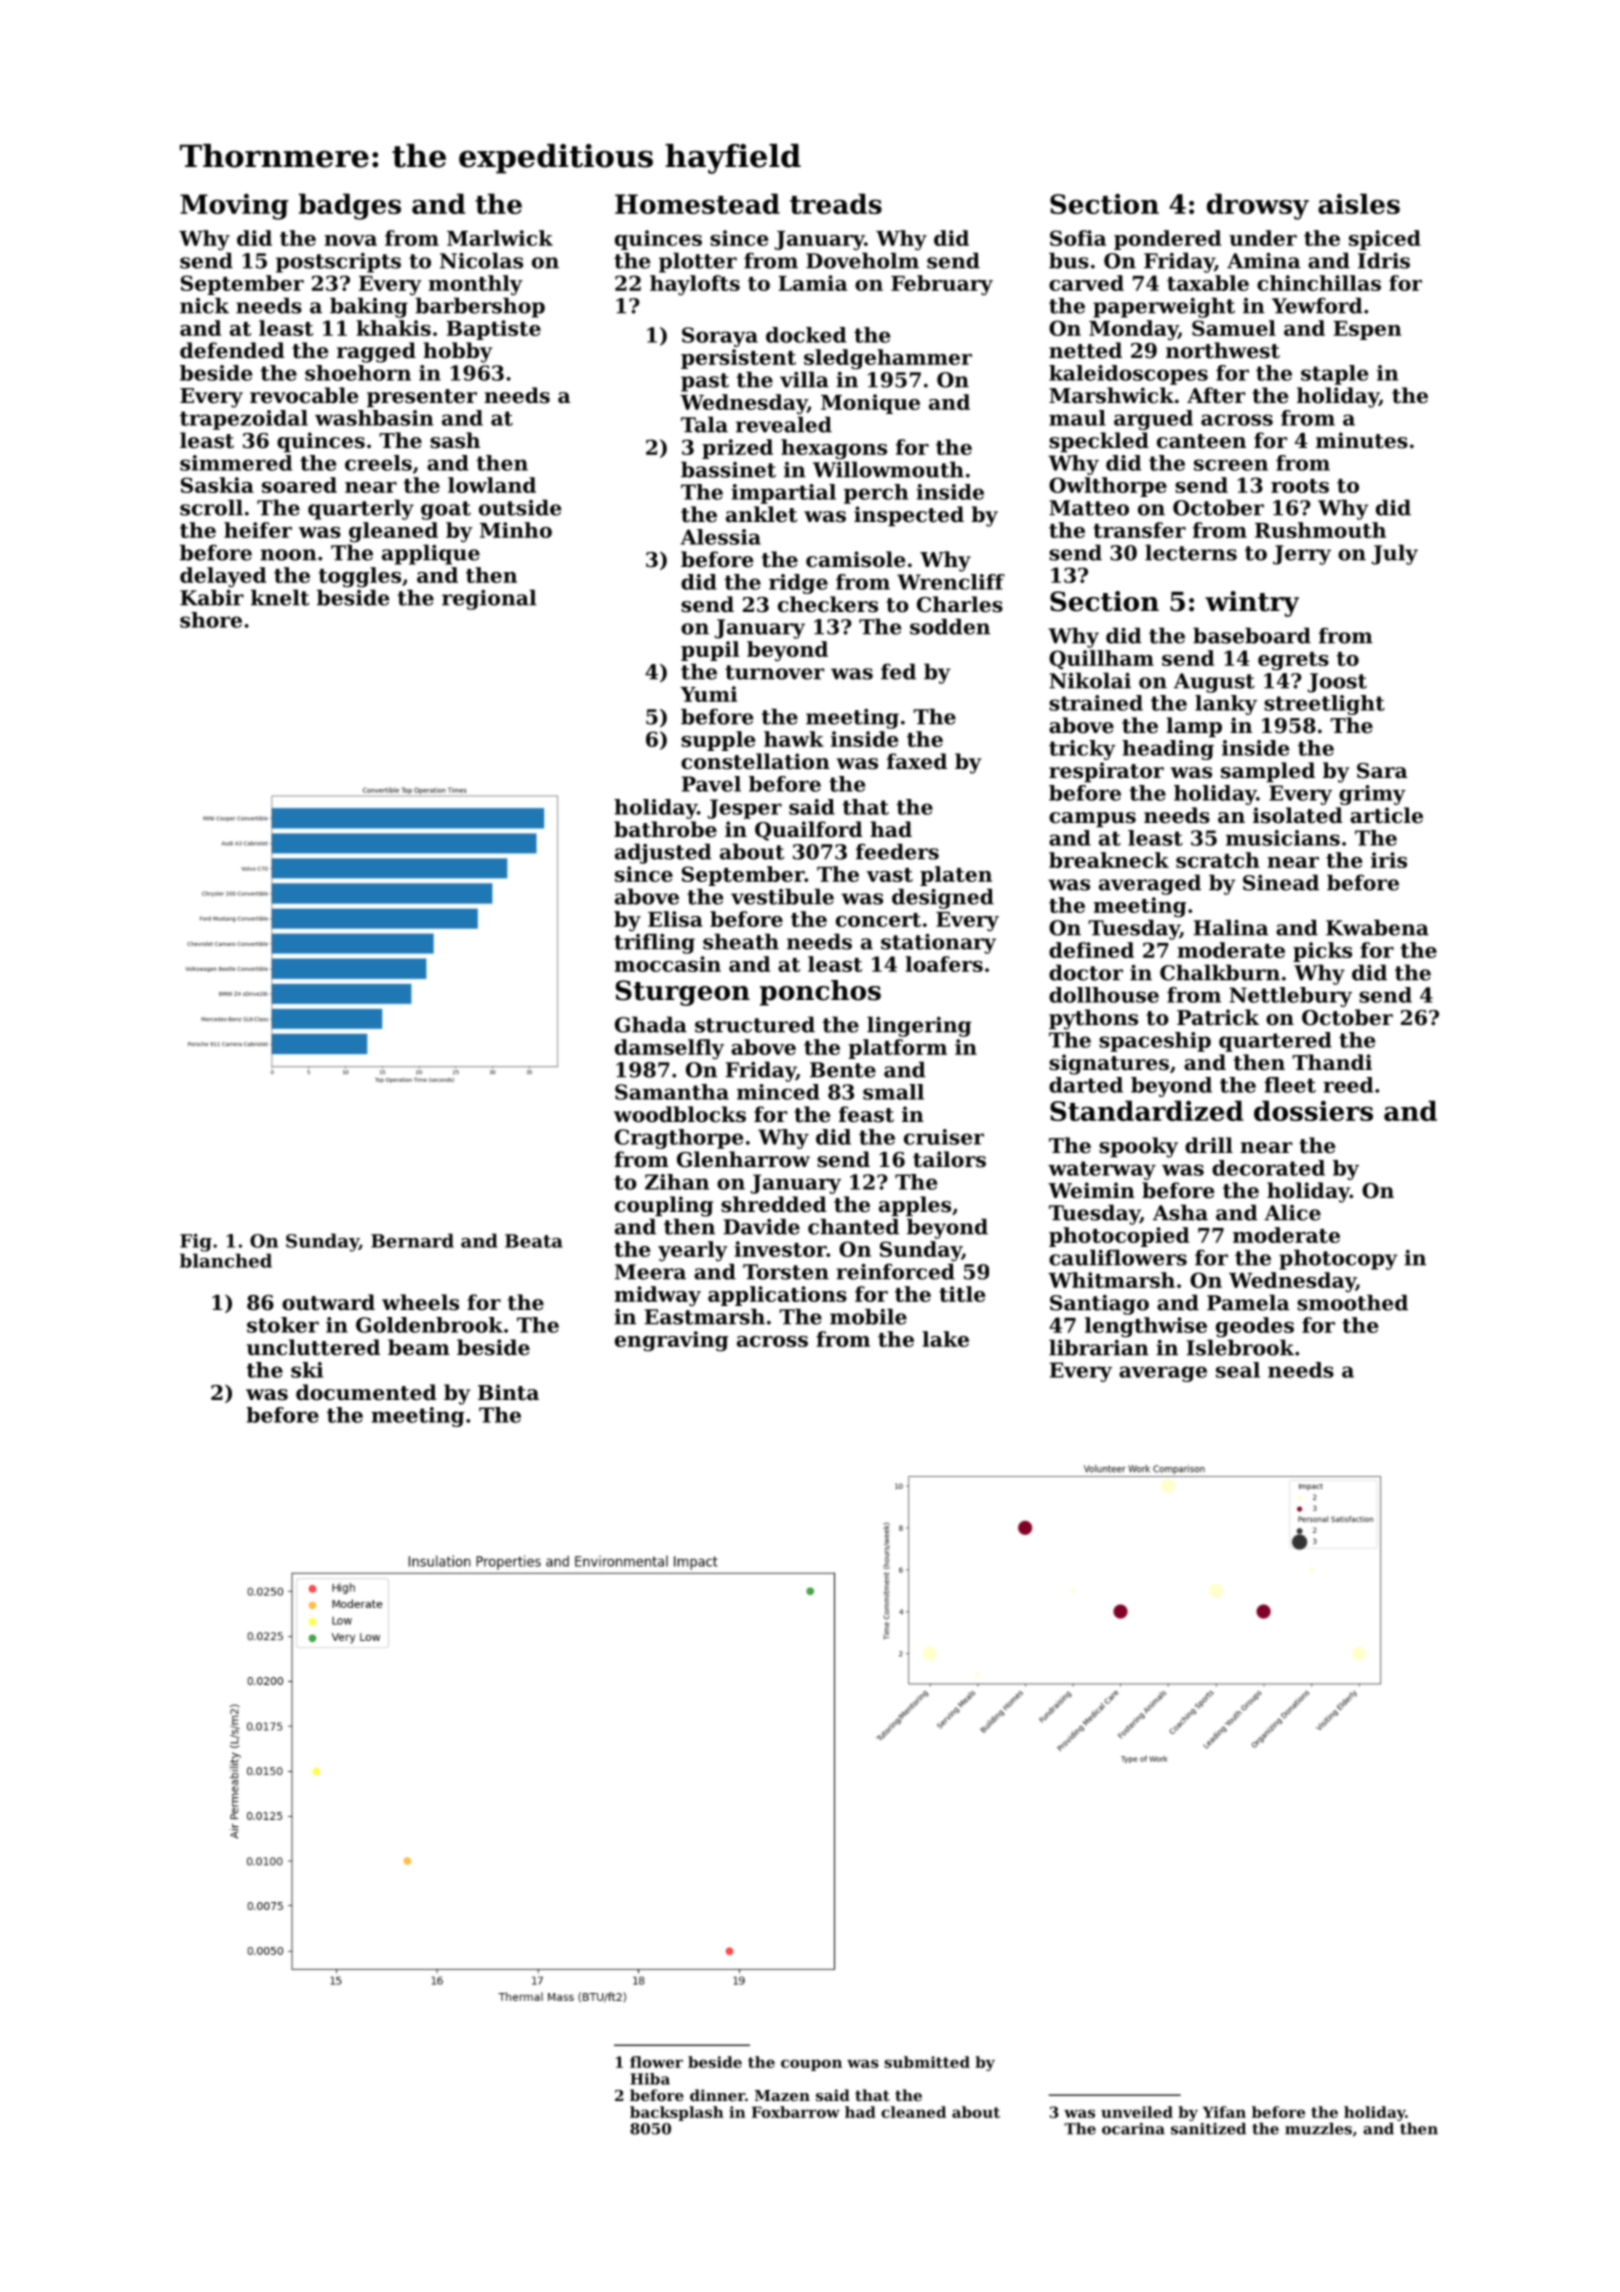  What do you see at coordinates (650, 2079) in the screenshot?
I see `Hiba` at bounding box center [650, 2079].
